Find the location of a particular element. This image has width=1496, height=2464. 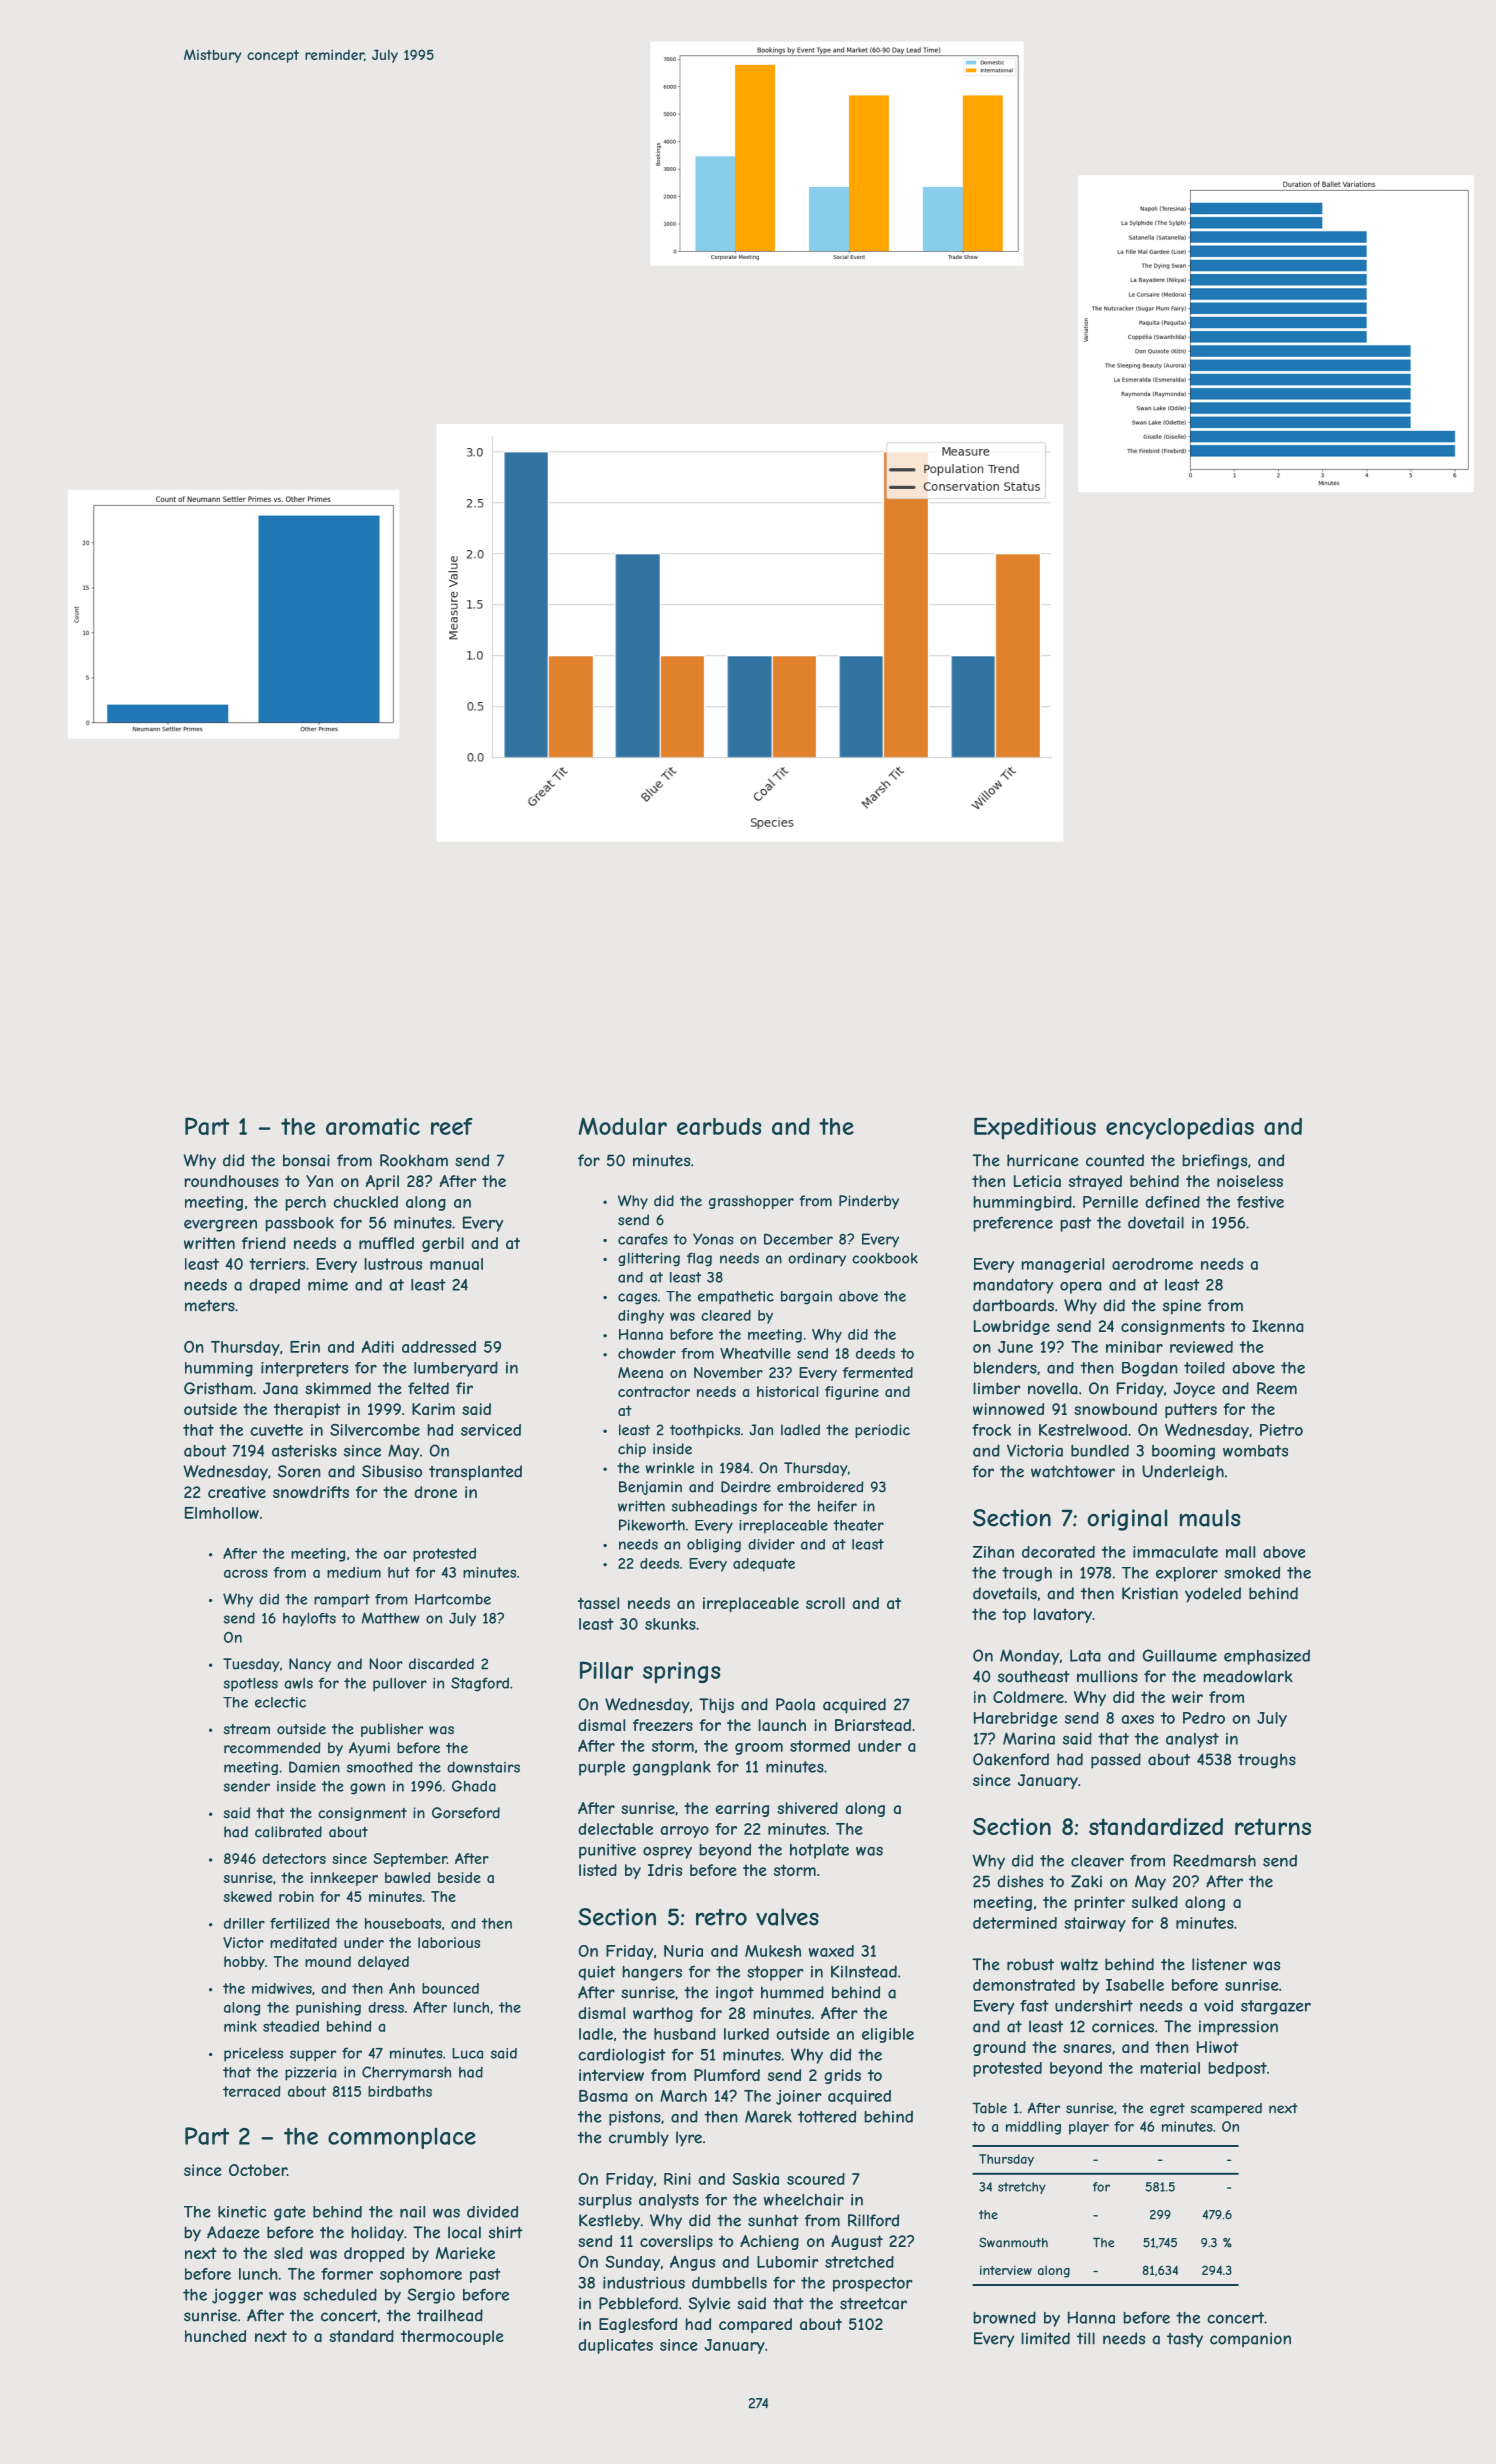

encyclopedias is located at coordinates (1180, 1129).
